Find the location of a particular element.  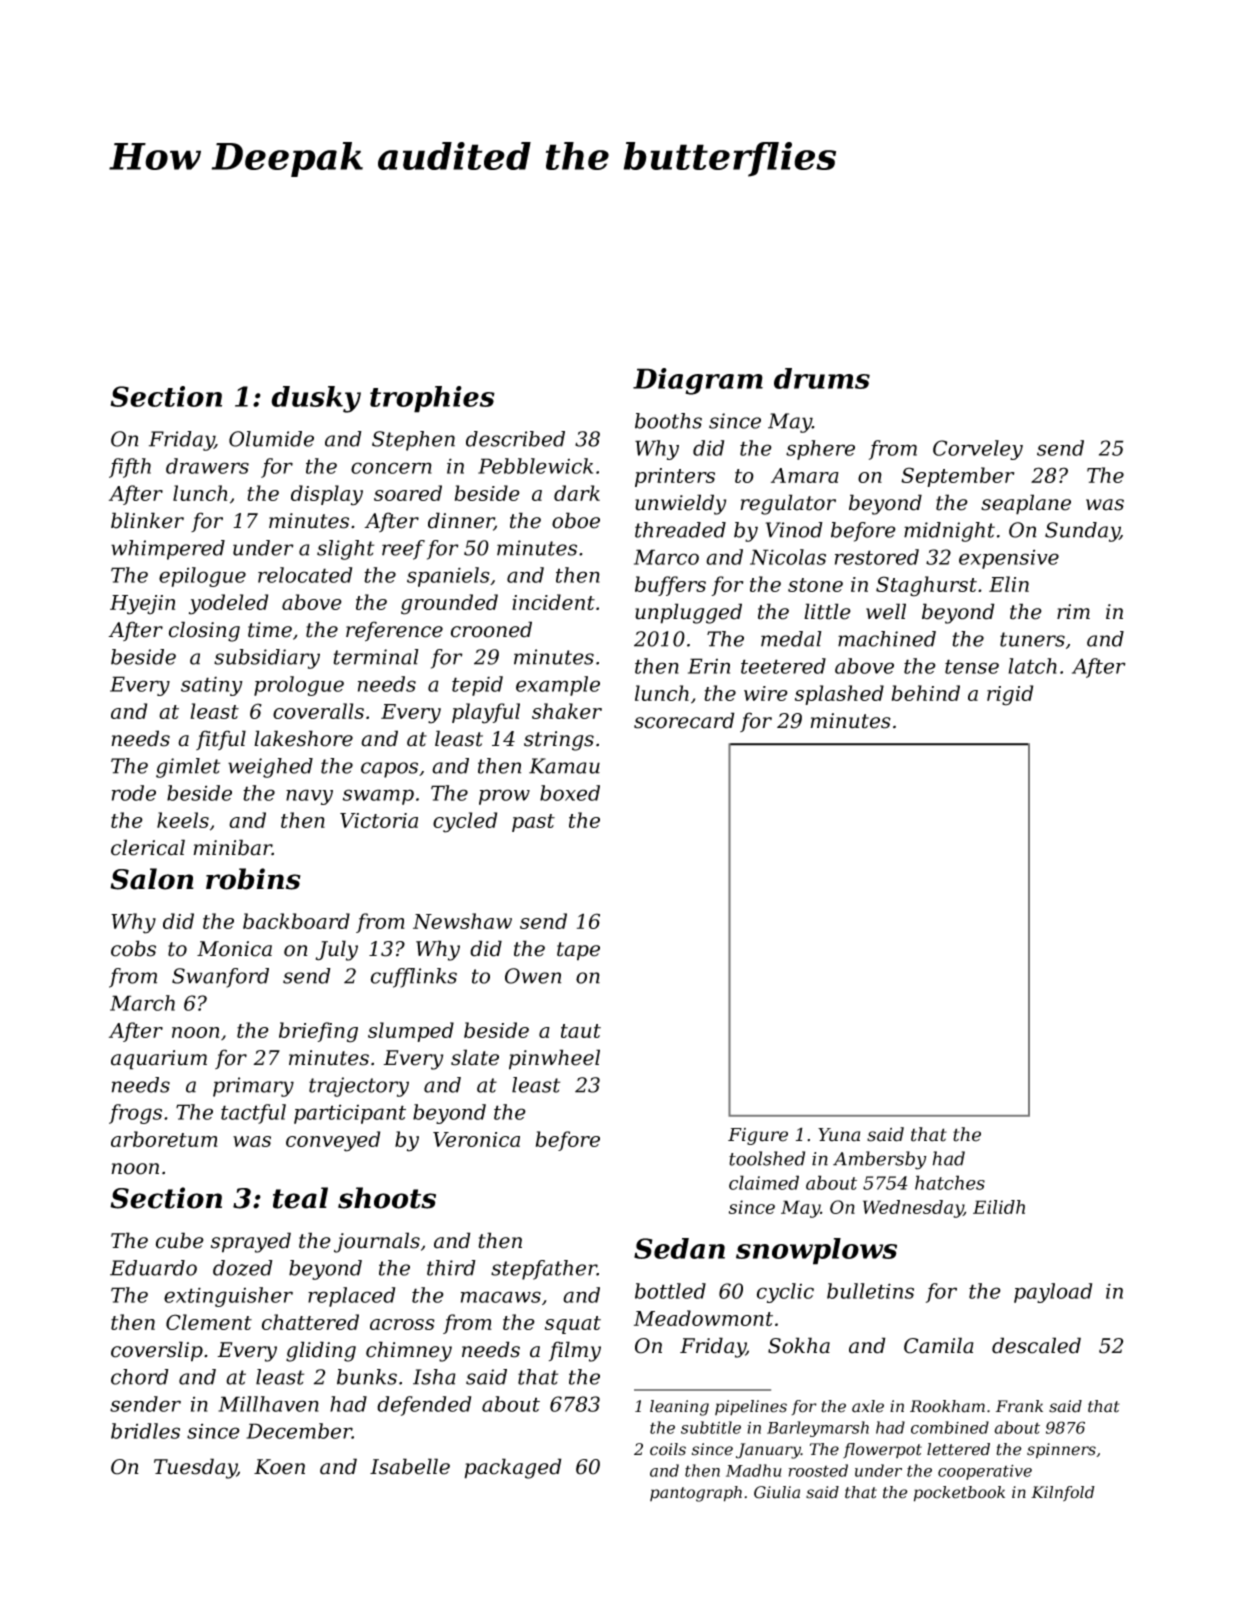

hatches is located at coordinates (950, 1182).
